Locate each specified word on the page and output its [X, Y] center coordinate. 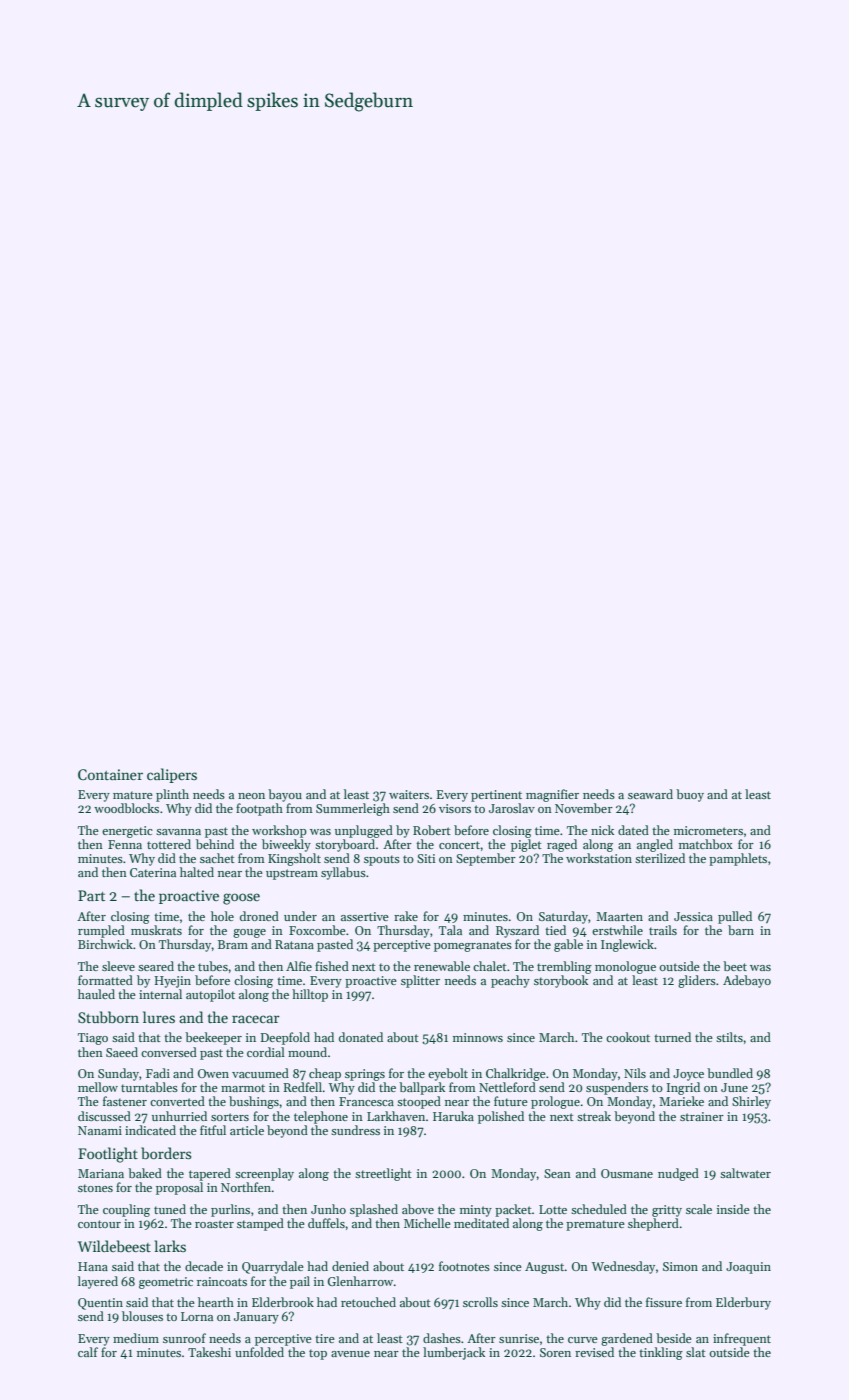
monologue [625, 967]
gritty [667, 1211]
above [418, 1209]
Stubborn [108, 1017]
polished [501, 1117]
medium [136, 1338]
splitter [420, 981]
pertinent [496, 796]
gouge [249, 933]
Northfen [246, 1187]
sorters [230, 1117]
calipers [172, 775]
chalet [490, 966]
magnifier [552, 795]
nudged [678, 1174]
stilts [729, 1037]
